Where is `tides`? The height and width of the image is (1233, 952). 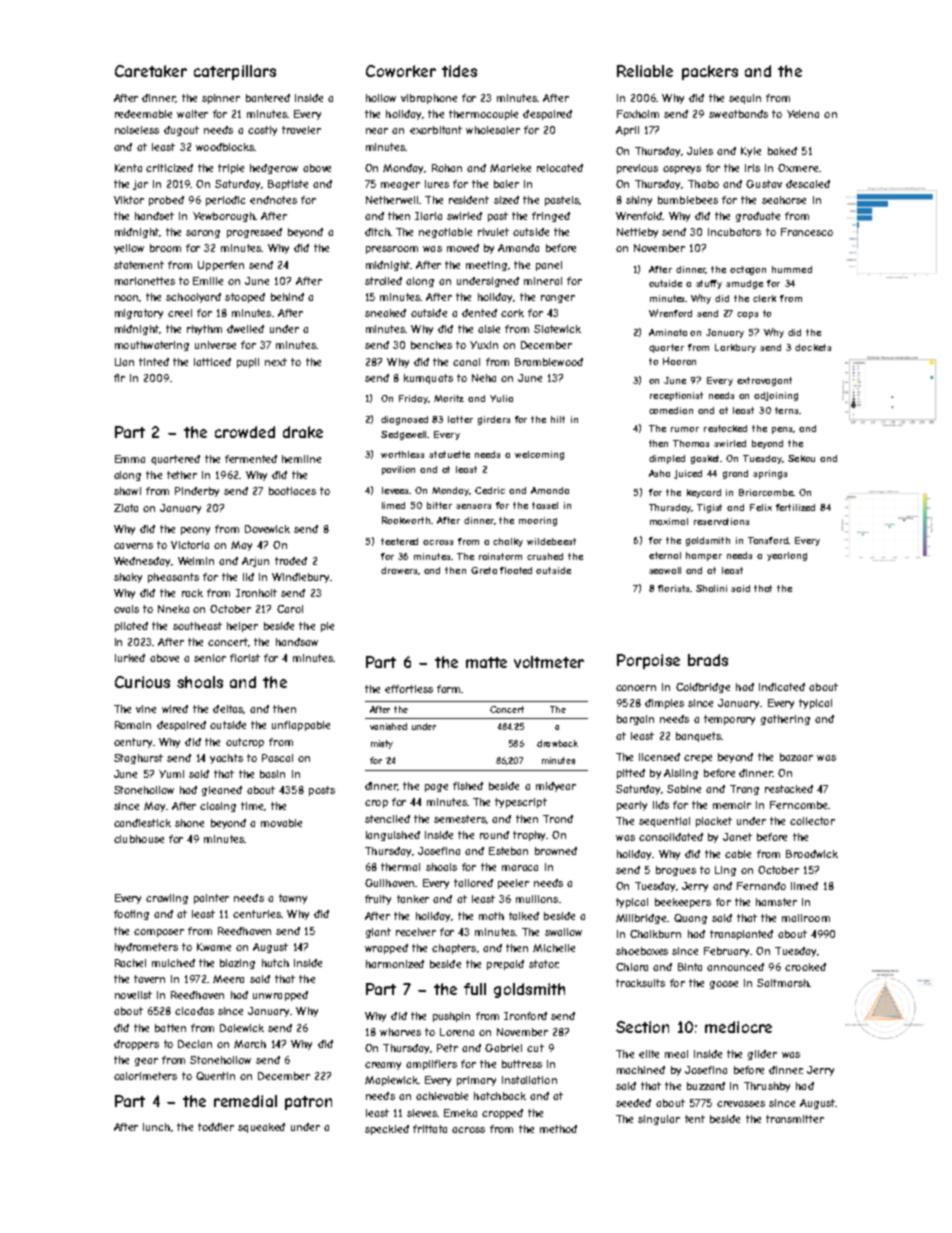
tides is located at coordinates (459, 71).
